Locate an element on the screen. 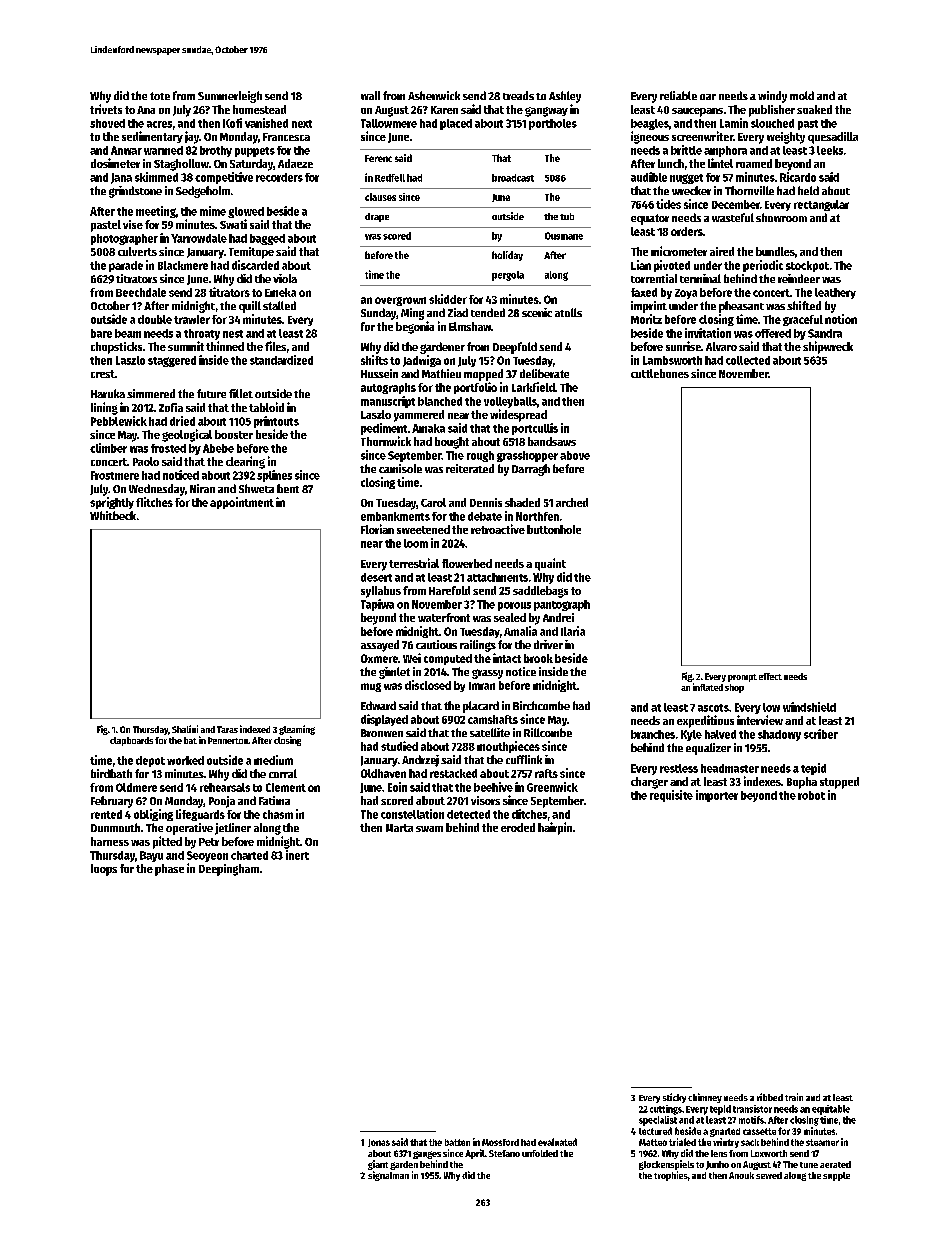 The width and height of the screenshot is (952, 1233). Jonas is located at coordinates (379, 1143).
